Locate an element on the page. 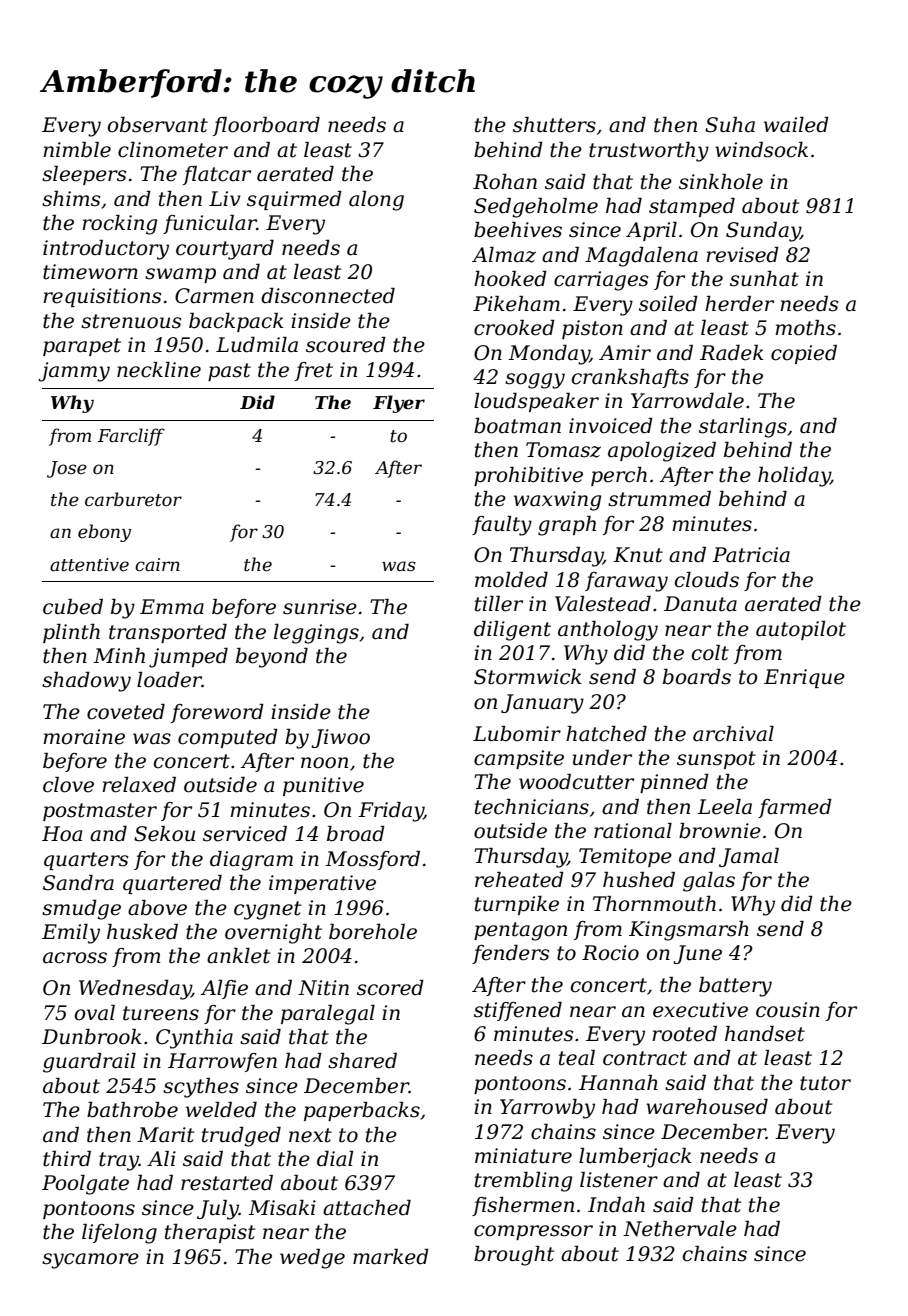 The height and width of the page is (1316, 908). Jiwoo is located at coordinates (340, 738).
